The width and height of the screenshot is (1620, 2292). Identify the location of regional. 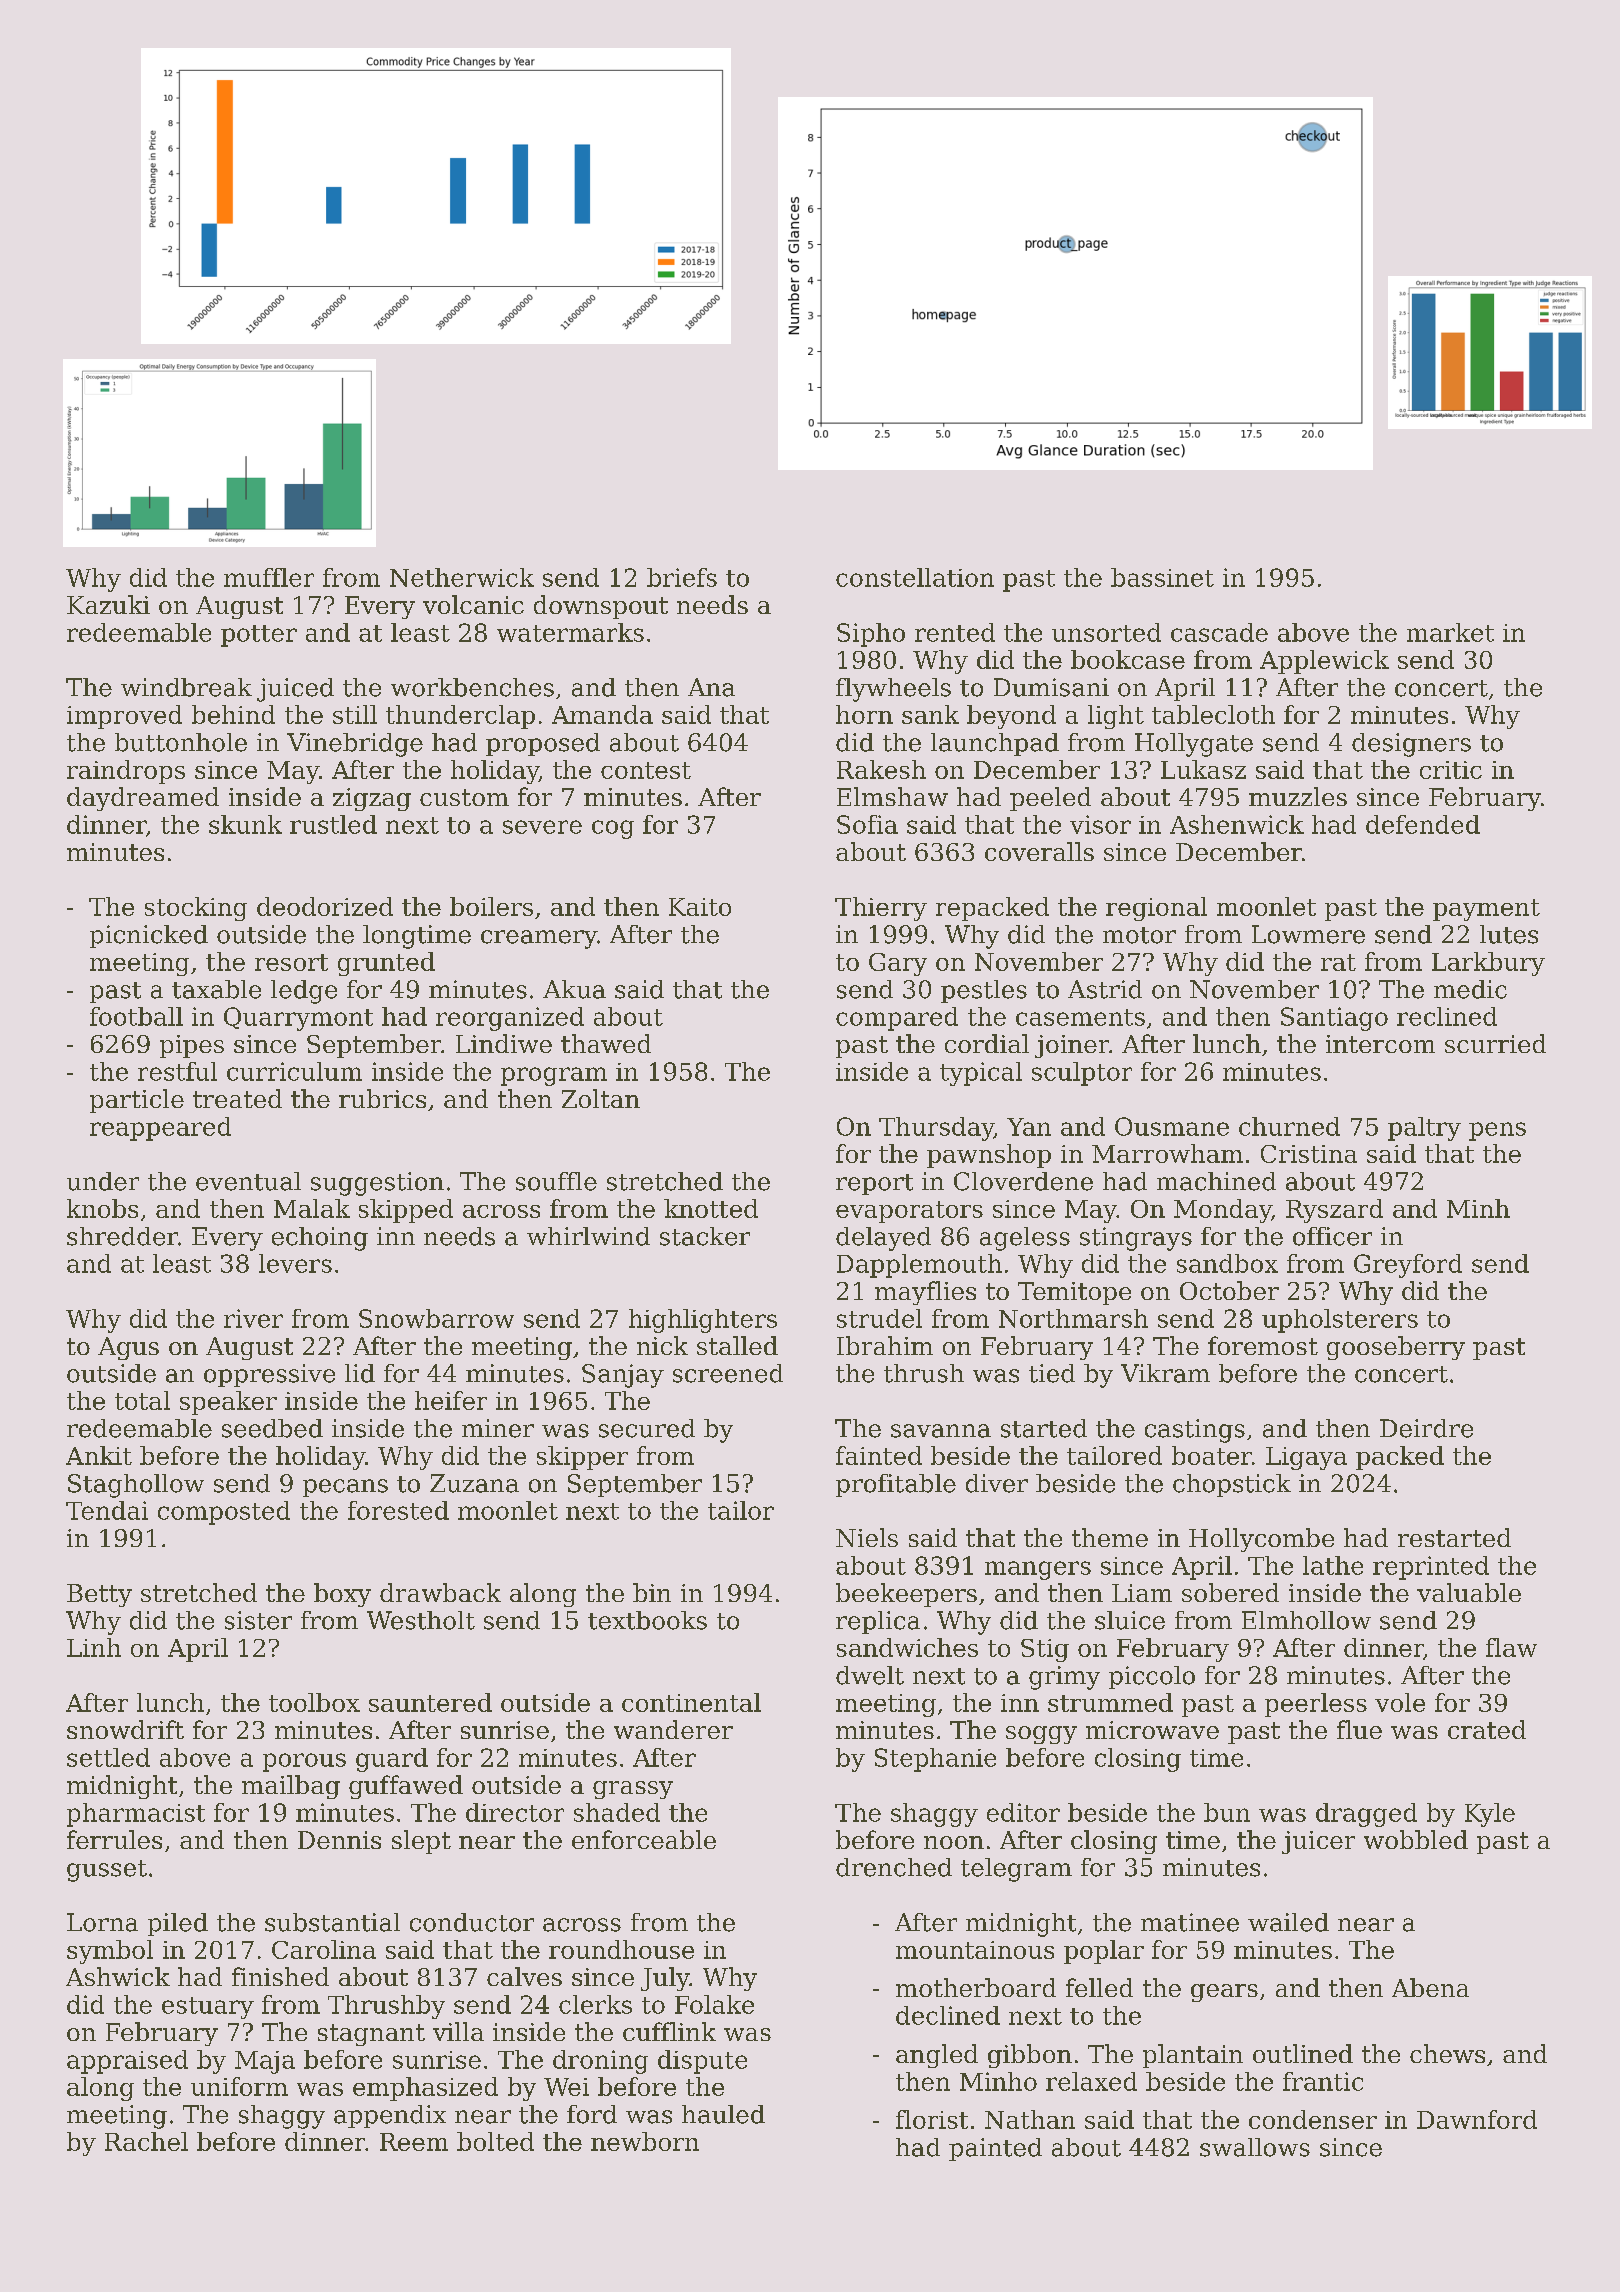
(1156, 909).
